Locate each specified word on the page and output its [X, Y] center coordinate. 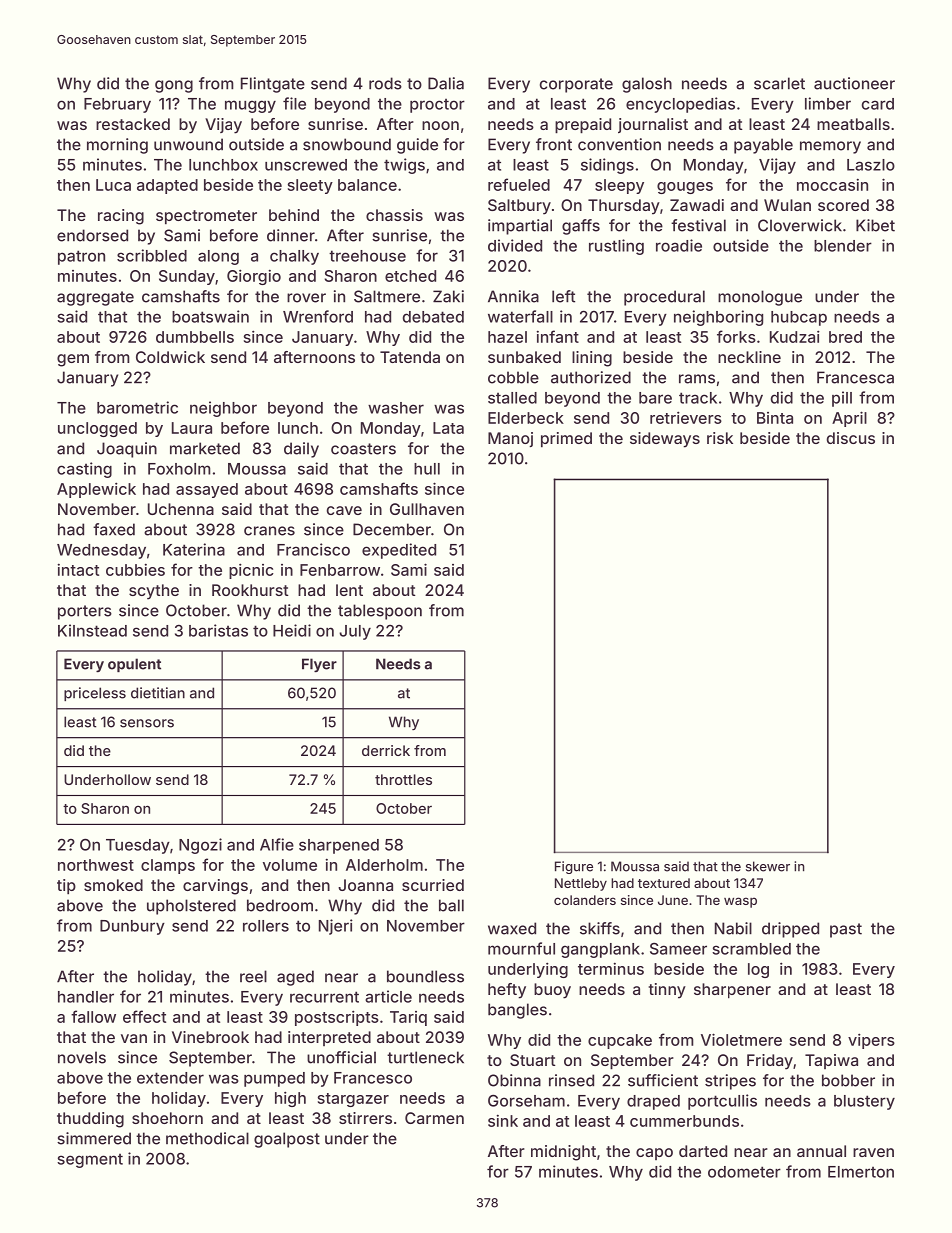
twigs [404, 166]
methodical [207, 1138]
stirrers [365, 1118]
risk [720, 438]
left [563, 296]
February [117, 105]
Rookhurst [250, 590]
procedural [664, 298]
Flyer [319, 665]
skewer [768, 866]
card [878, 104]
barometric [137, 407]
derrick [386, 750]
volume [290, 865]
